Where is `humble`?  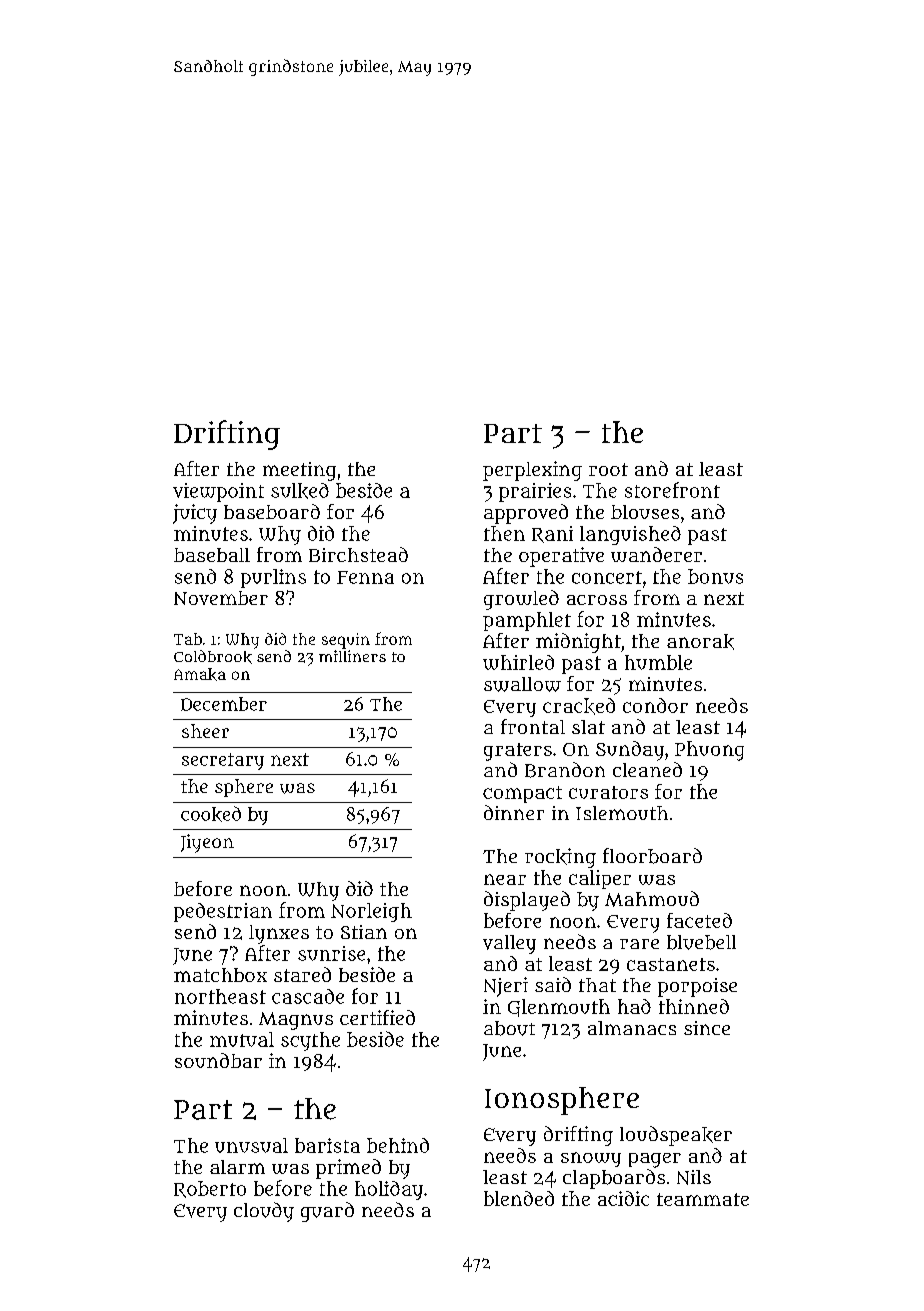
humble is located at coordinates (658, 662).
